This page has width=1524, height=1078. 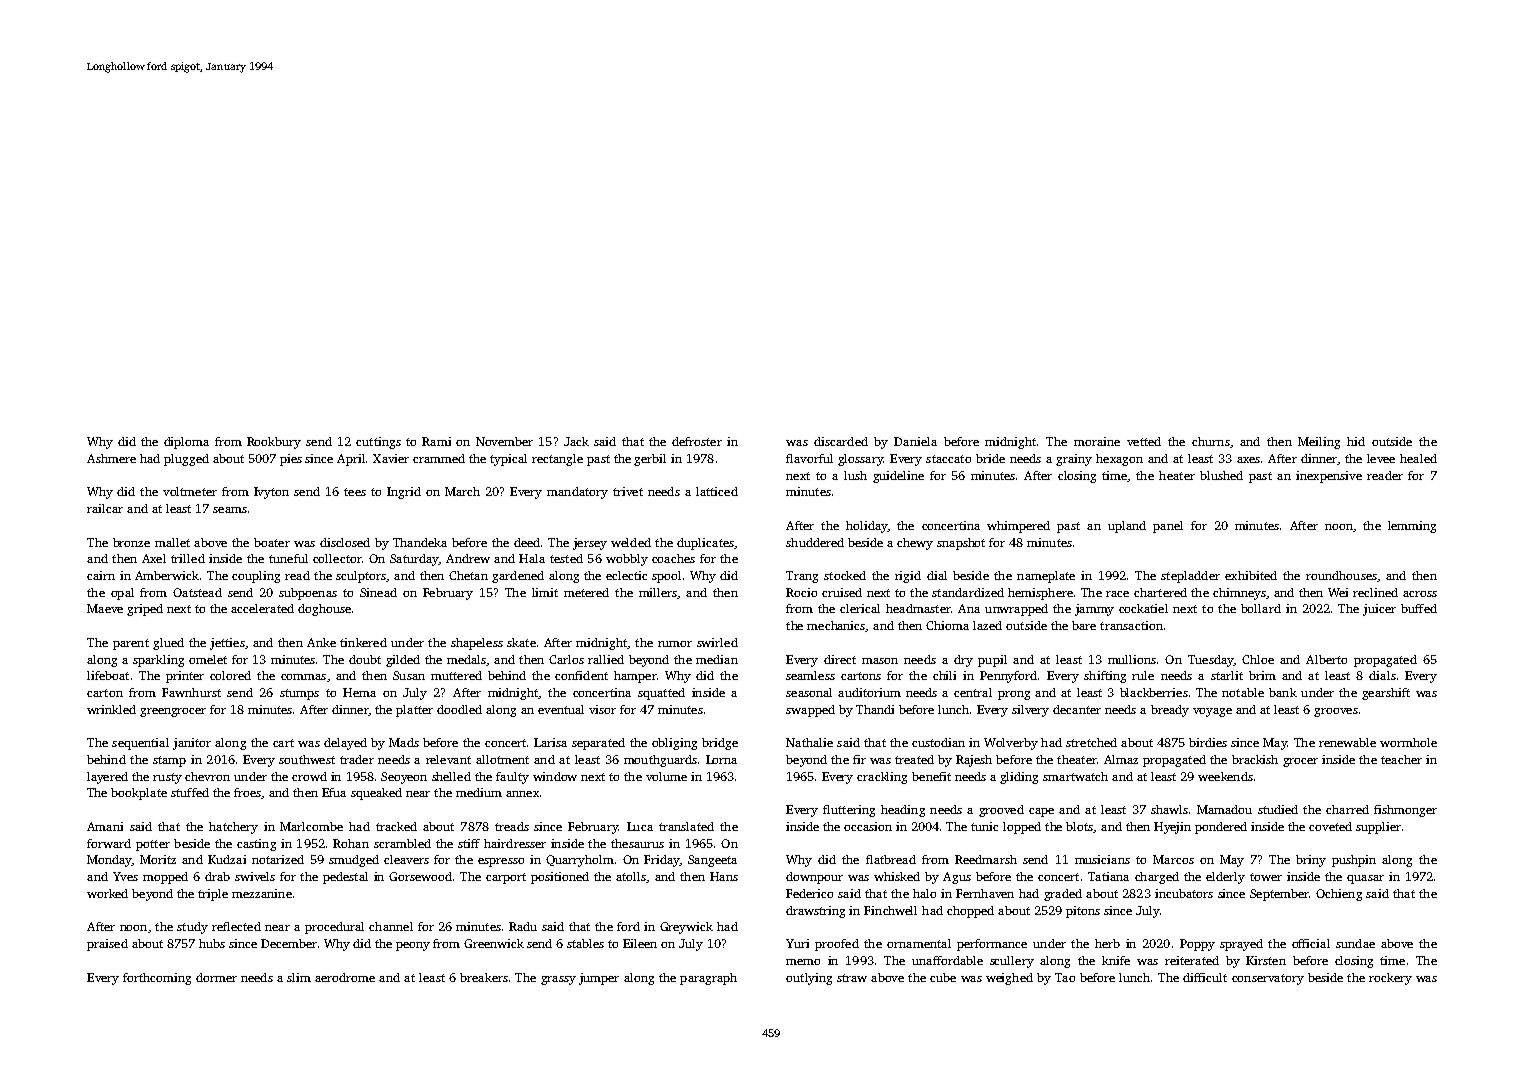 What do you see at coordinates (186, 443) in the page?
I see `diploma` at bounding box center [186, 443].
